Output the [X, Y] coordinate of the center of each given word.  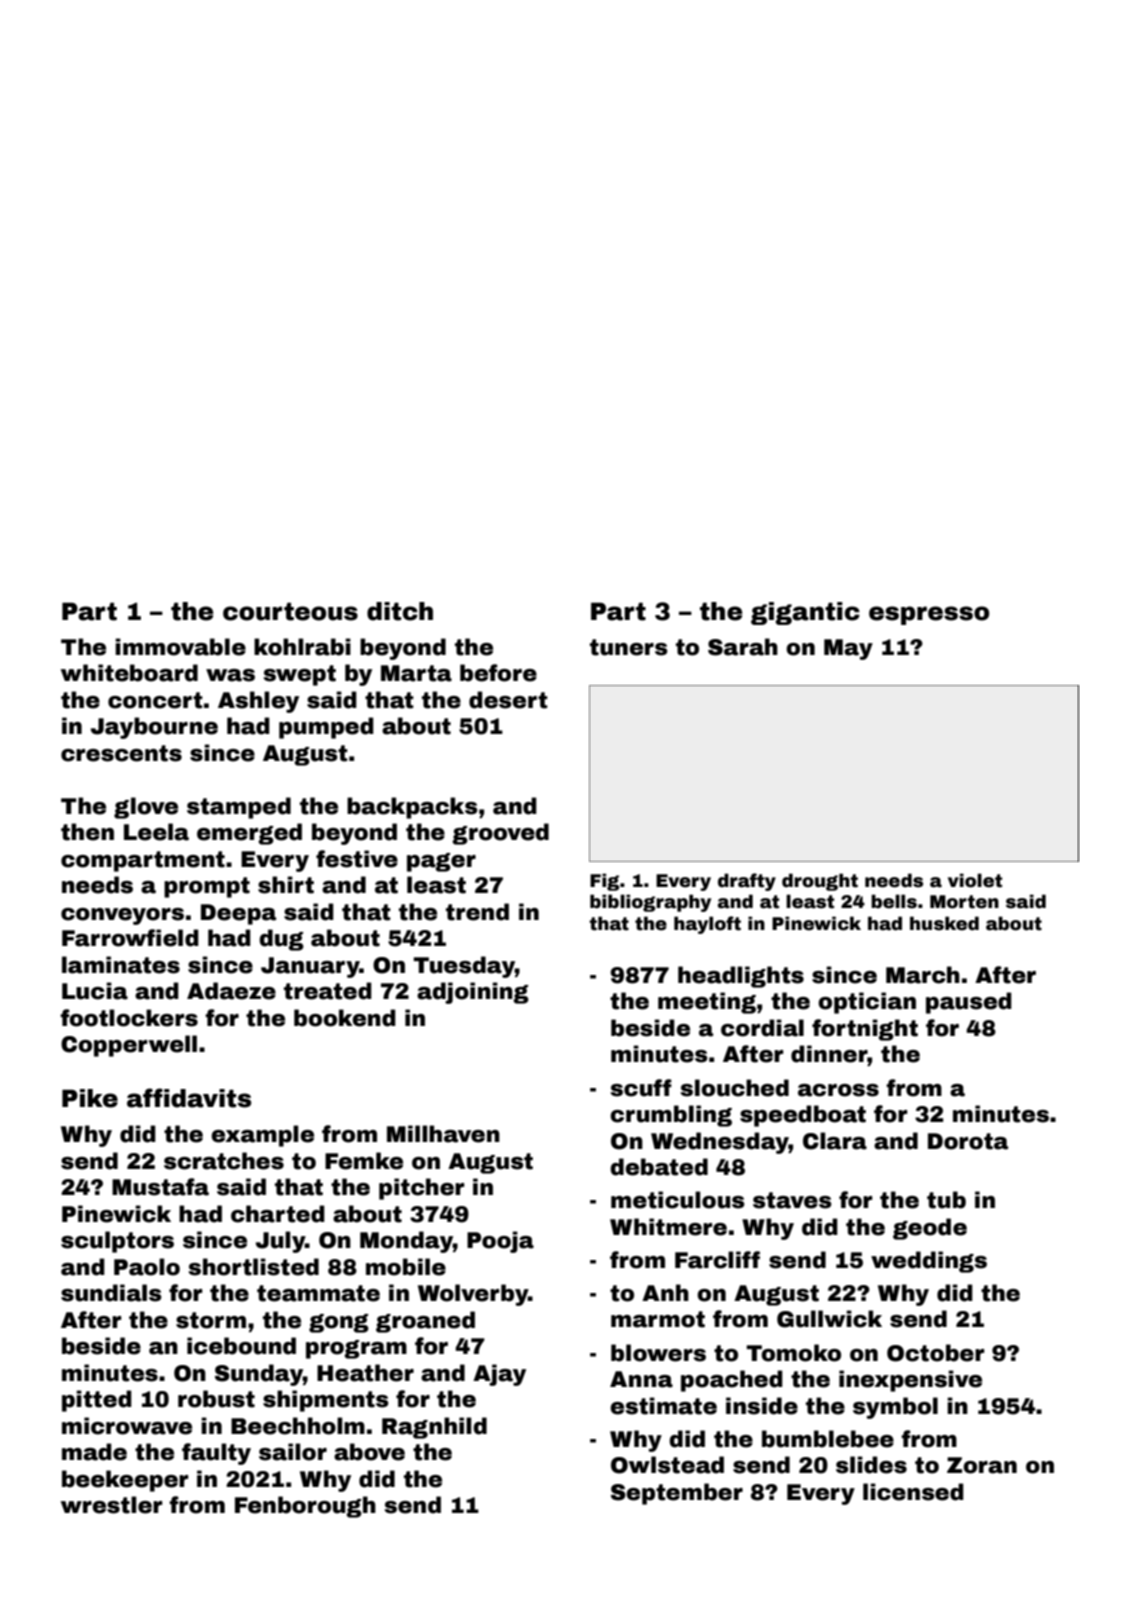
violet [975, 880]
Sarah [743, 647]
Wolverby [473, 1295]
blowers [658, 1353]
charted [278, 1214]
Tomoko [793, 1353]
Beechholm [298, 1426]
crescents [121, 753]
